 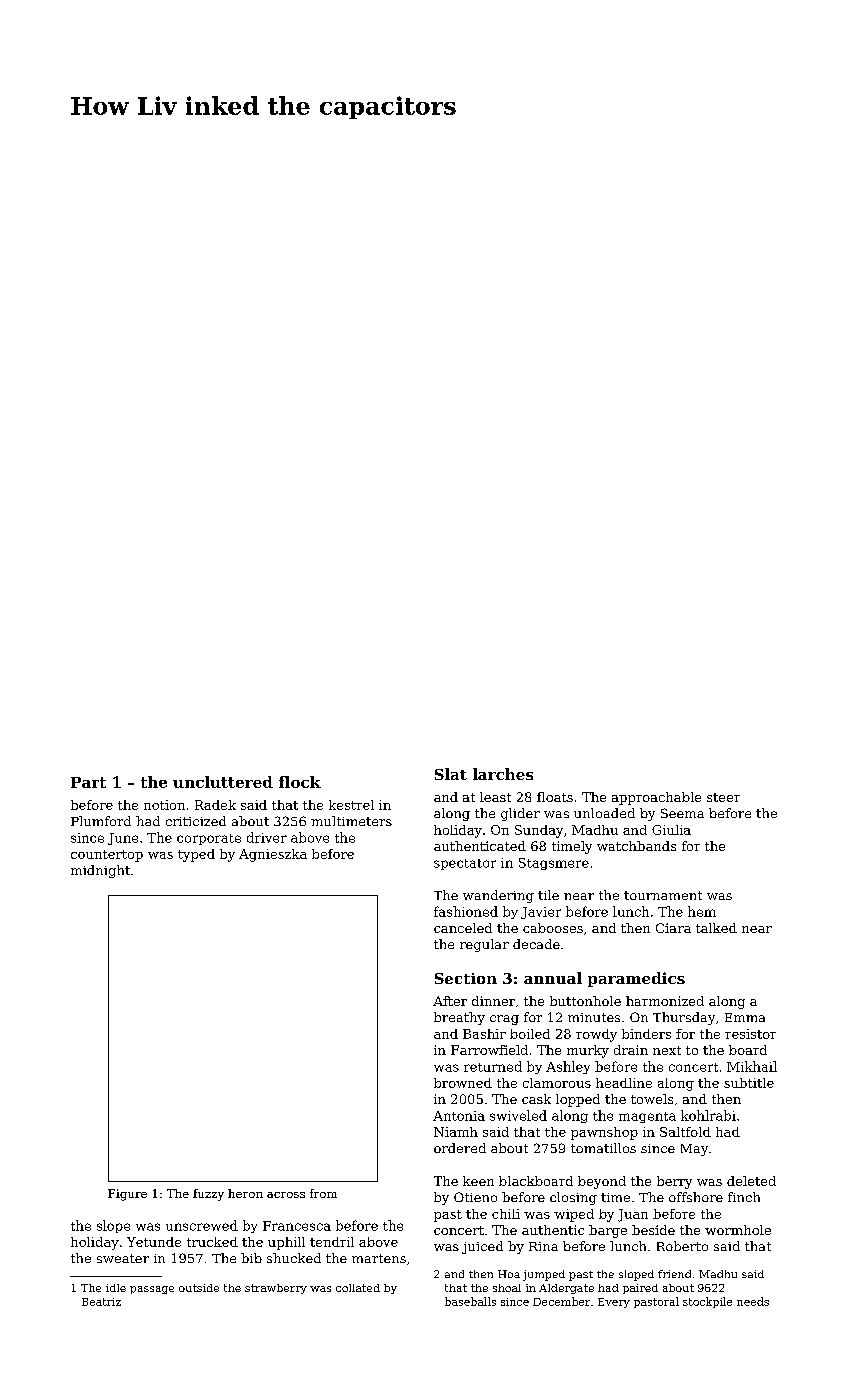 I want to click on larches, so click(x=503, y=774).
